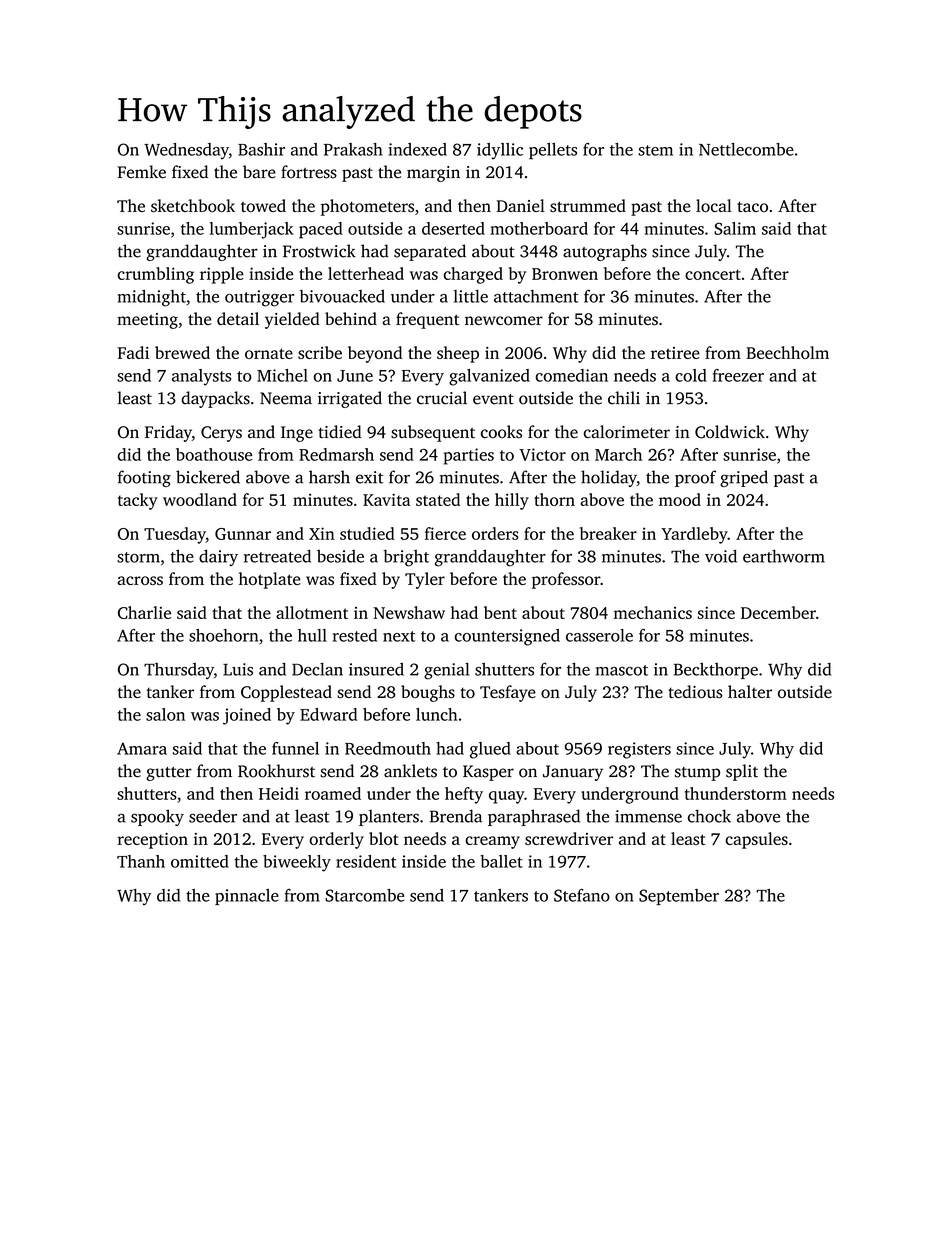 This screenshot has height=1233, width=952. Describe the element at coordinates (186, 151) in the screenshot. I see `Wednesday` at that location.
